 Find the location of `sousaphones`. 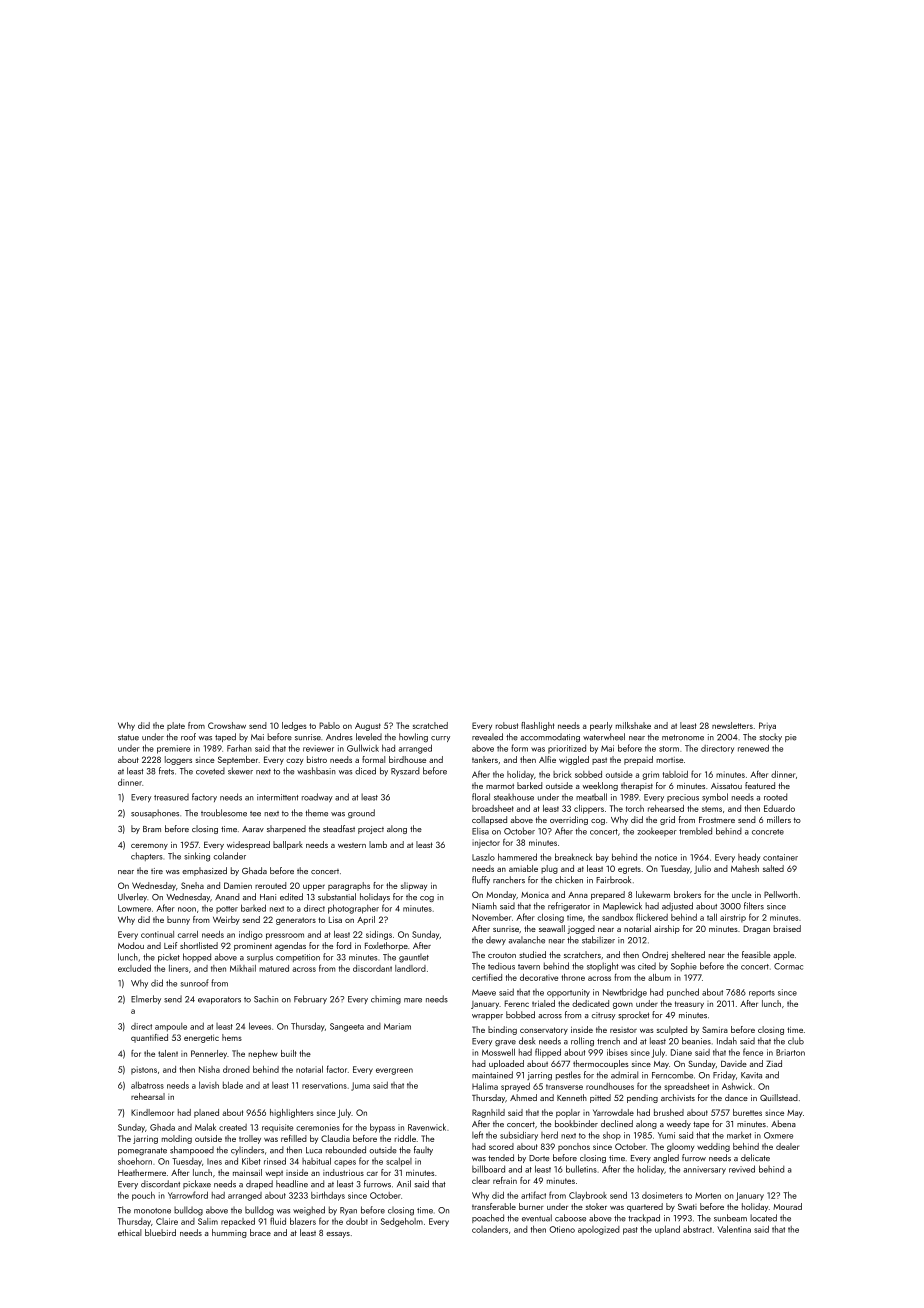

sousaphones is located at coordinates (155, 813).
